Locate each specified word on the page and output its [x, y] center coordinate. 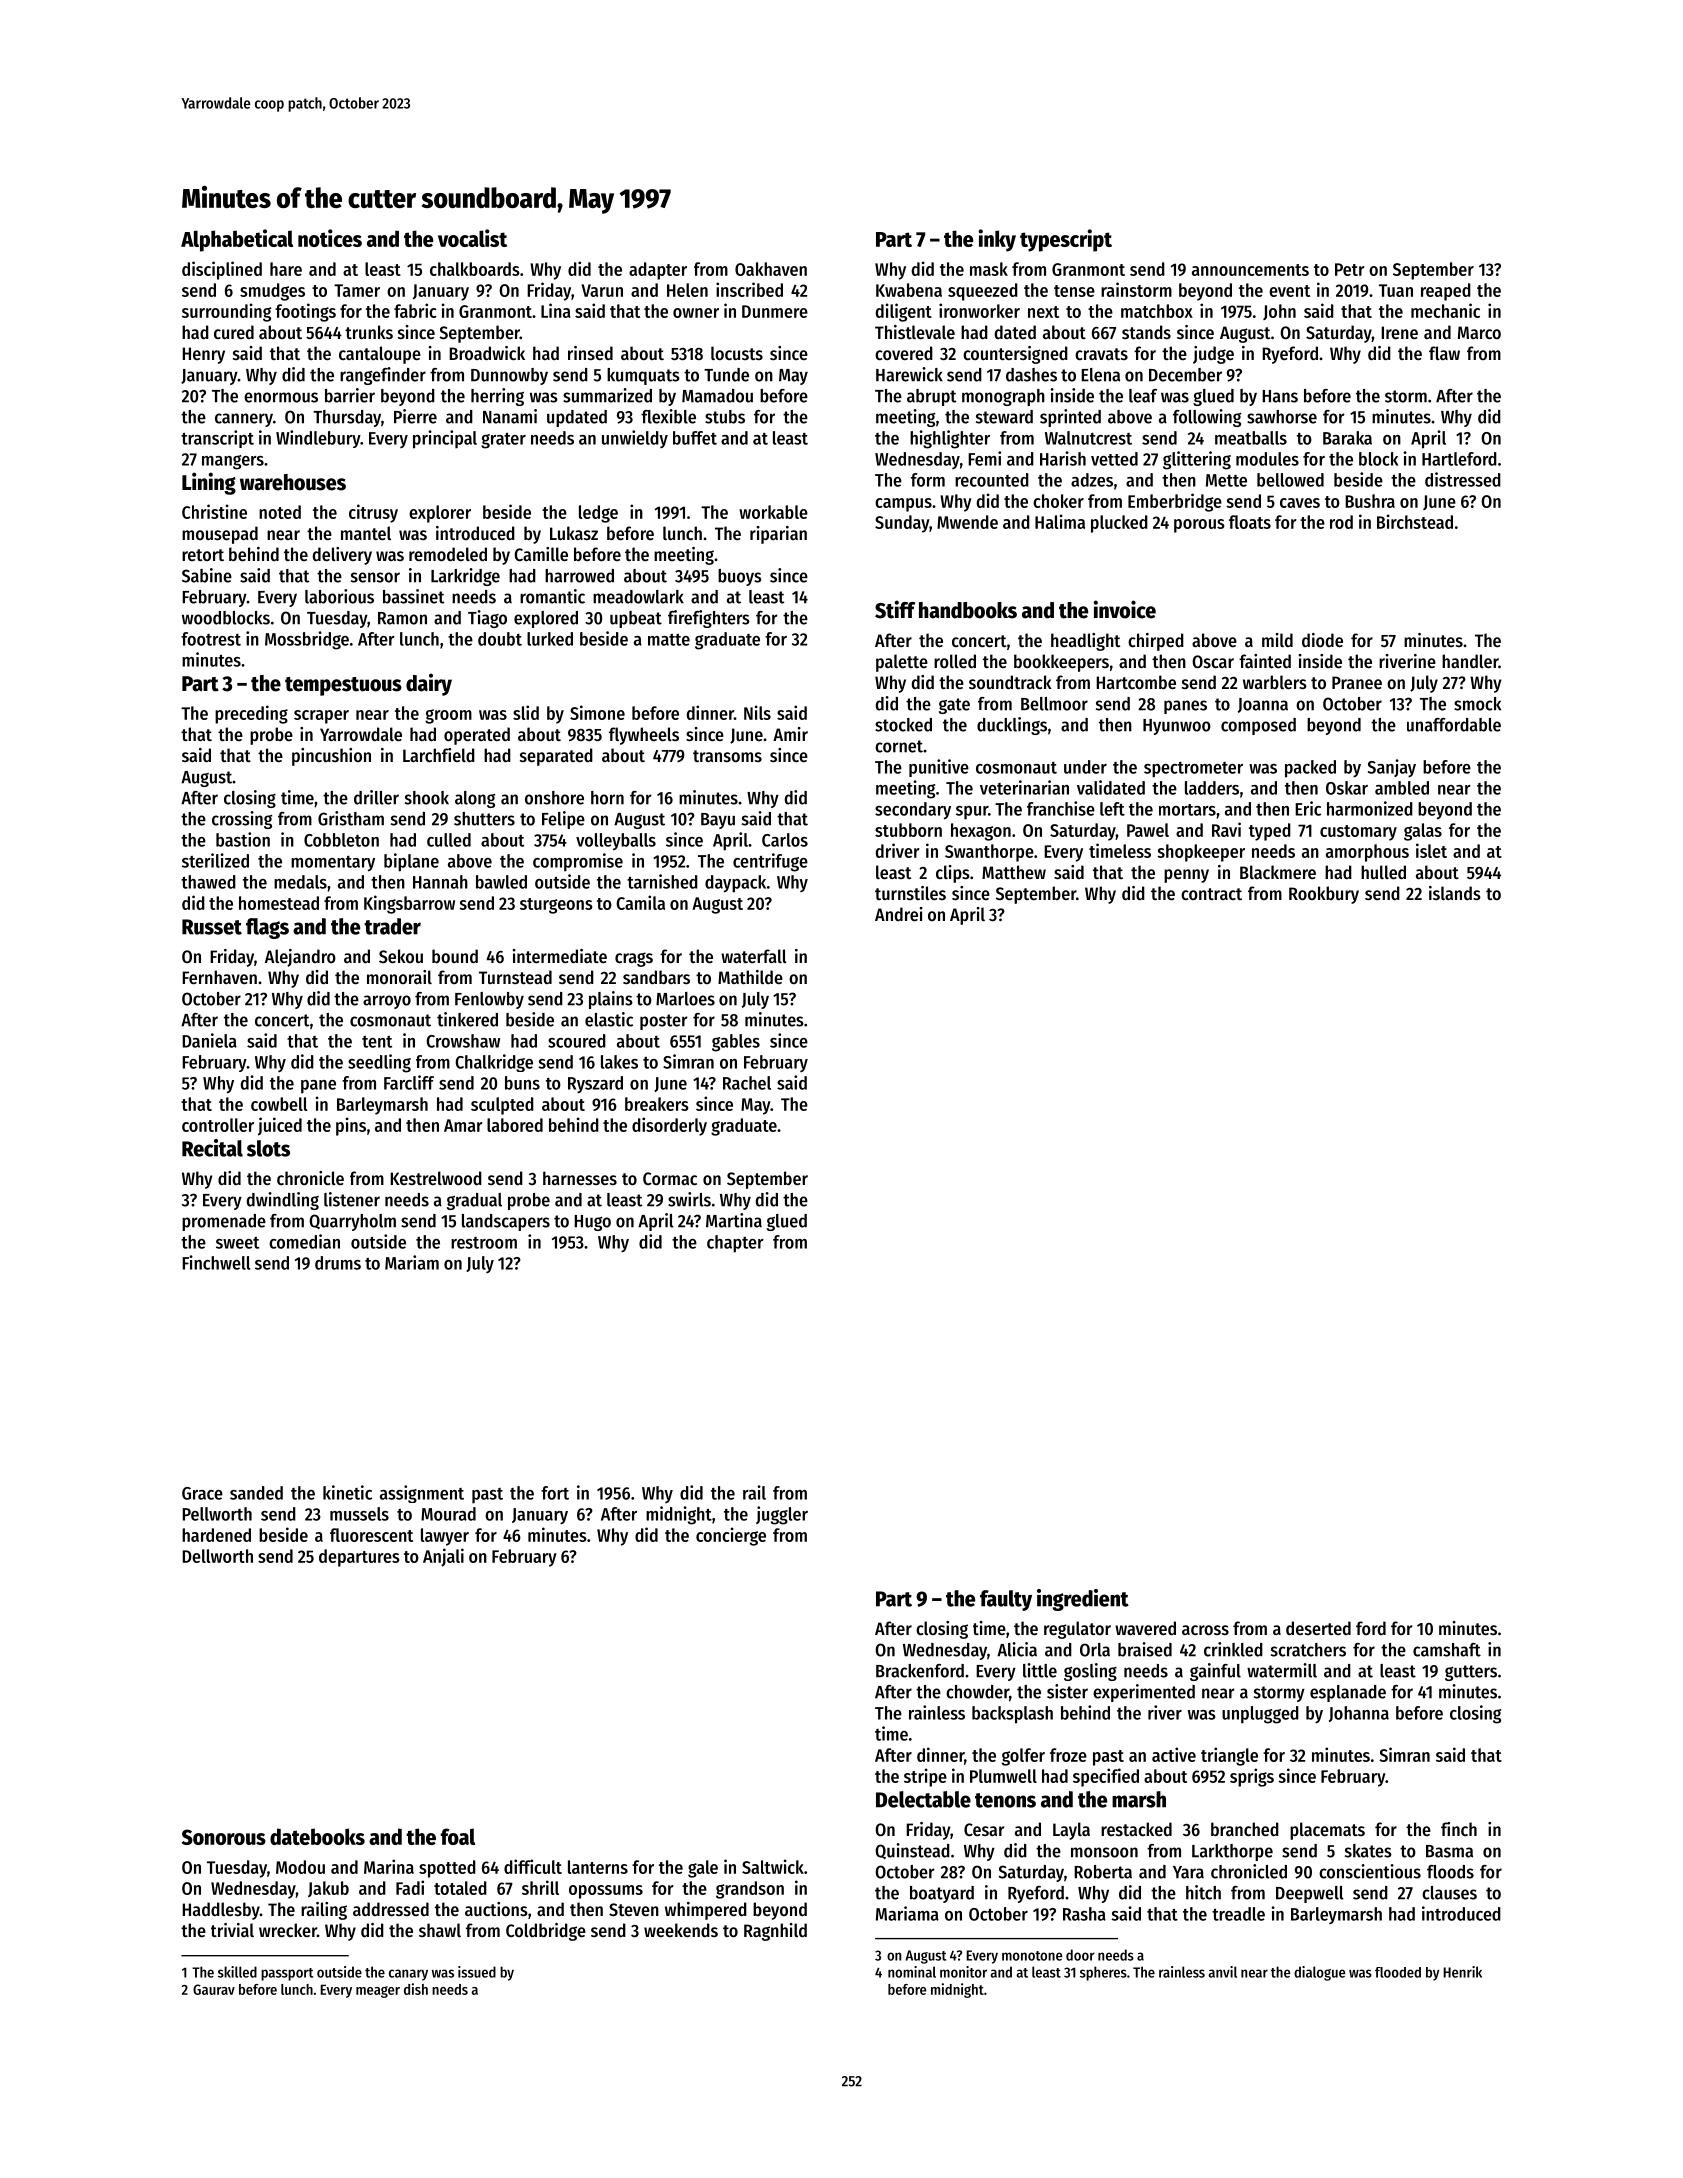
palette [902, 663]
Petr [1350, 269]
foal [458, 1836]
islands [1455, 893]
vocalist [472, 238]
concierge [731, 1536]
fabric [415, 310]
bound [455, 956]
